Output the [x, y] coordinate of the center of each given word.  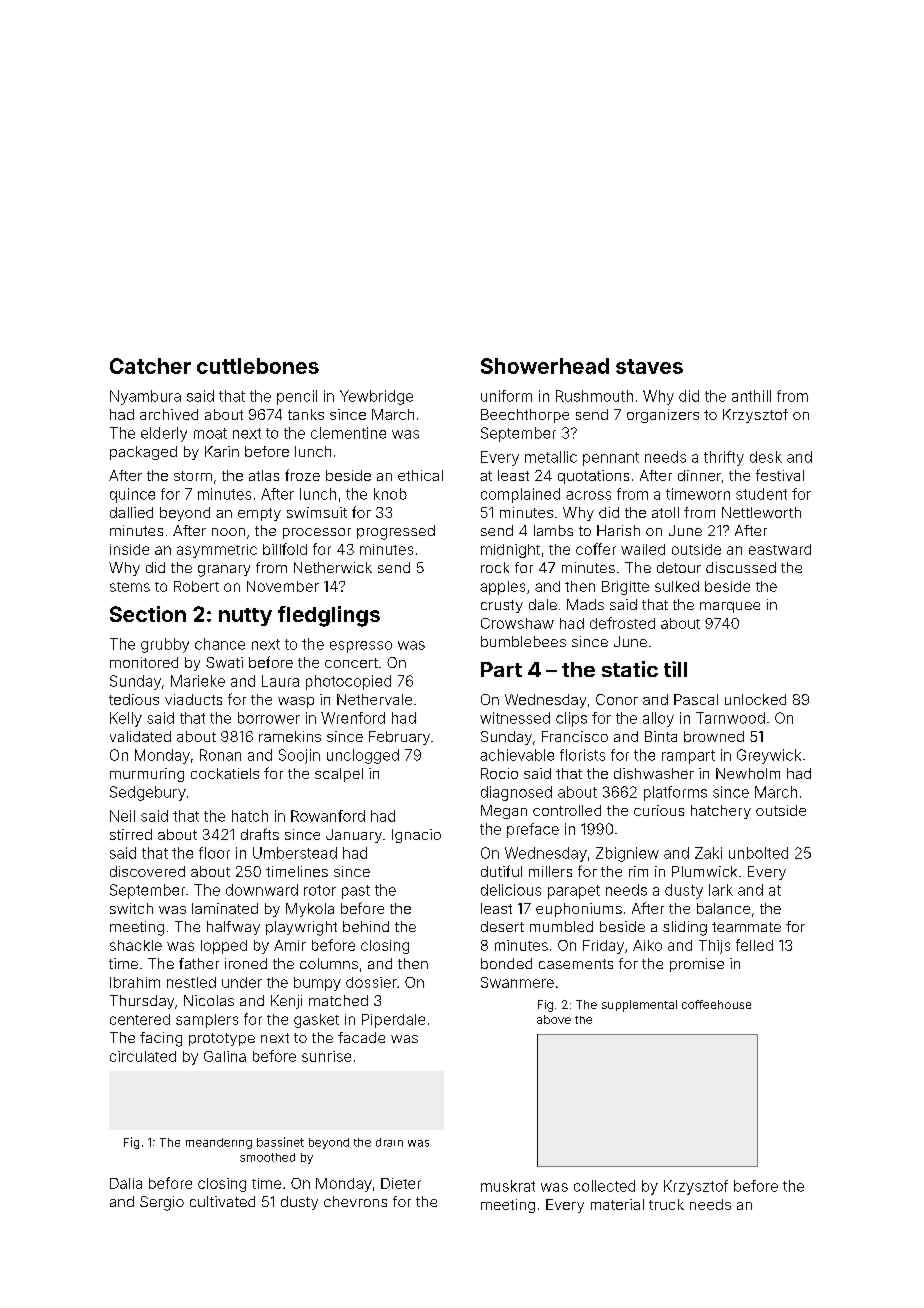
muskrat [508, 1186]
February [399, 738]
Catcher [150, 366]
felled [754, 945]
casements [576, 964]
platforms [675, 793]
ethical [420, 475]
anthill [751, 396]
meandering [219, 1143]
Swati [224, 662]
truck [666, 1204]
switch [131, 908]
